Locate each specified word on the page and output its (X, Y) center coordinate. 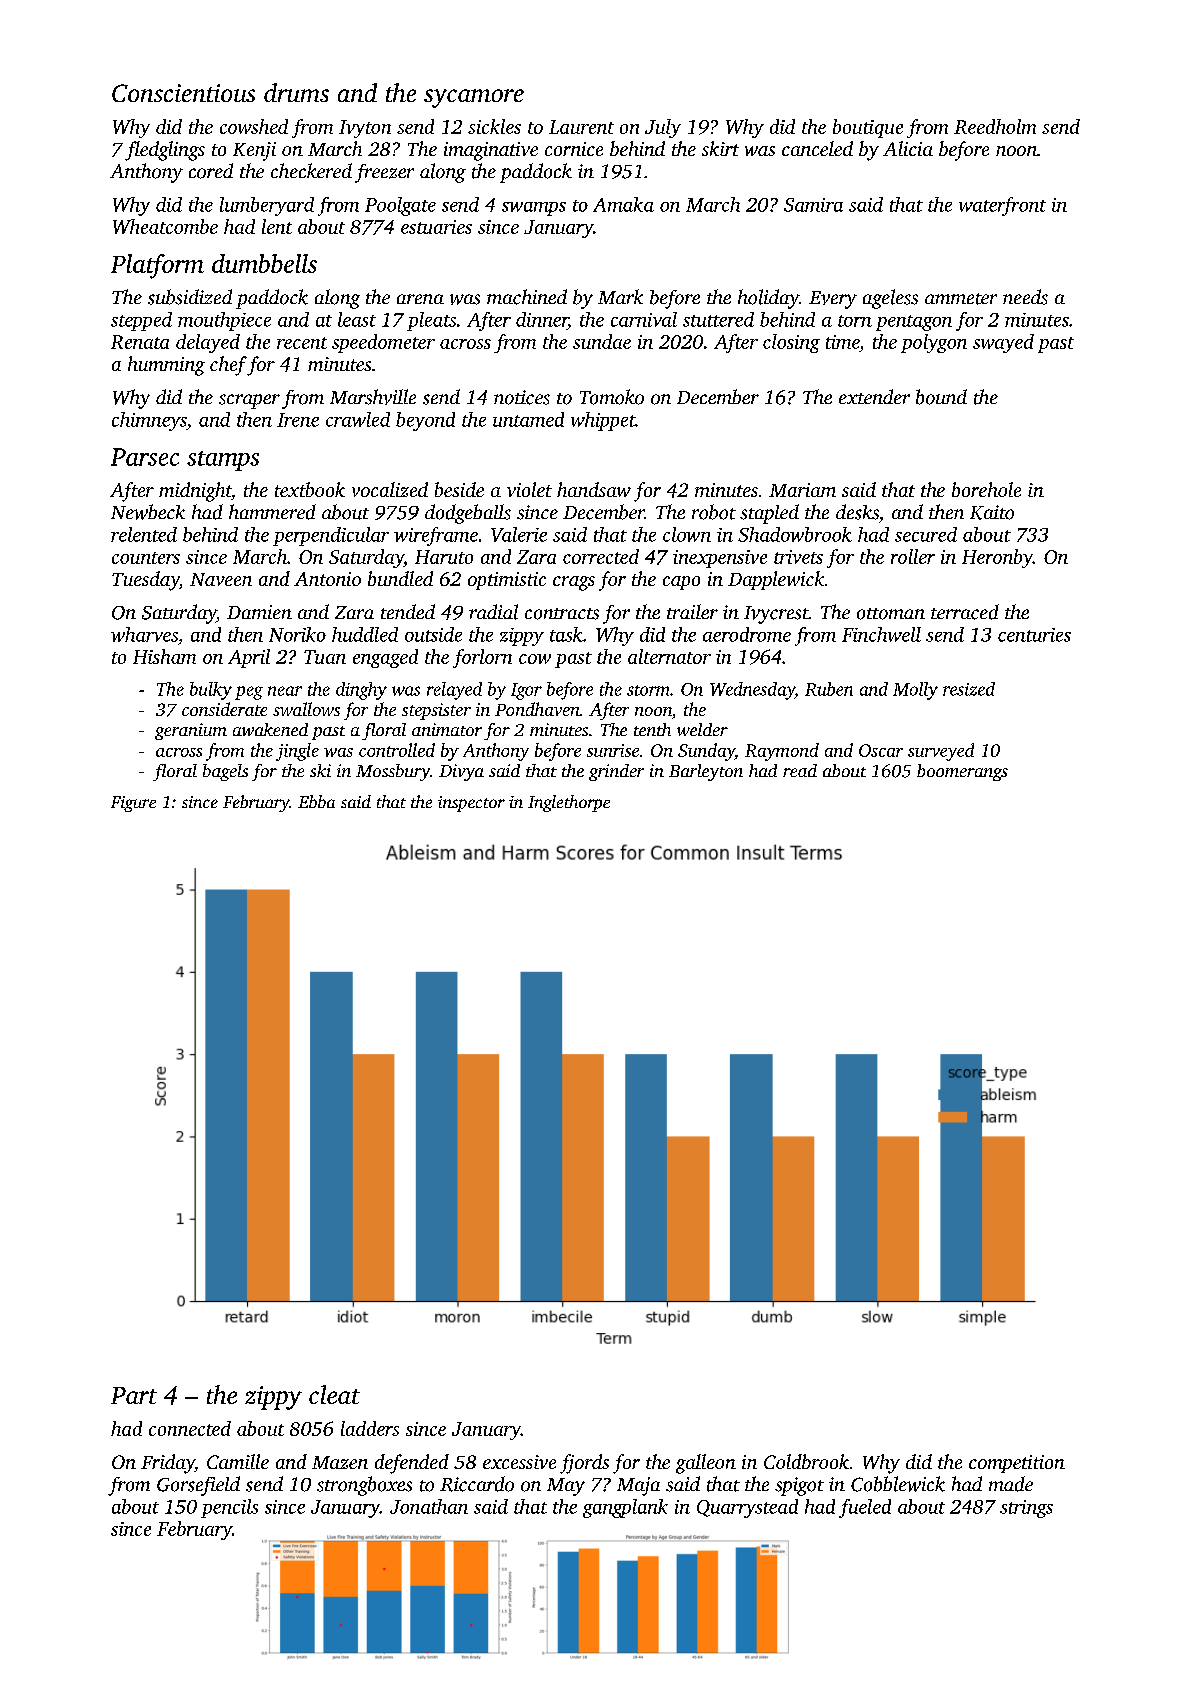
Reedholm (995, 126)
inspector (471, 804)
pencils (229, 1508)
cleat (334, 1394)
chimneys (149, 421)
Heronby (997, 558)
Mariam (802, 490)
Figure (133, 804)
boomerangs (962, 772)
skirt (720, 148)
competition (1017, 1464)
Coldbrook (806, 1461)
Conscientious (183, 93)
